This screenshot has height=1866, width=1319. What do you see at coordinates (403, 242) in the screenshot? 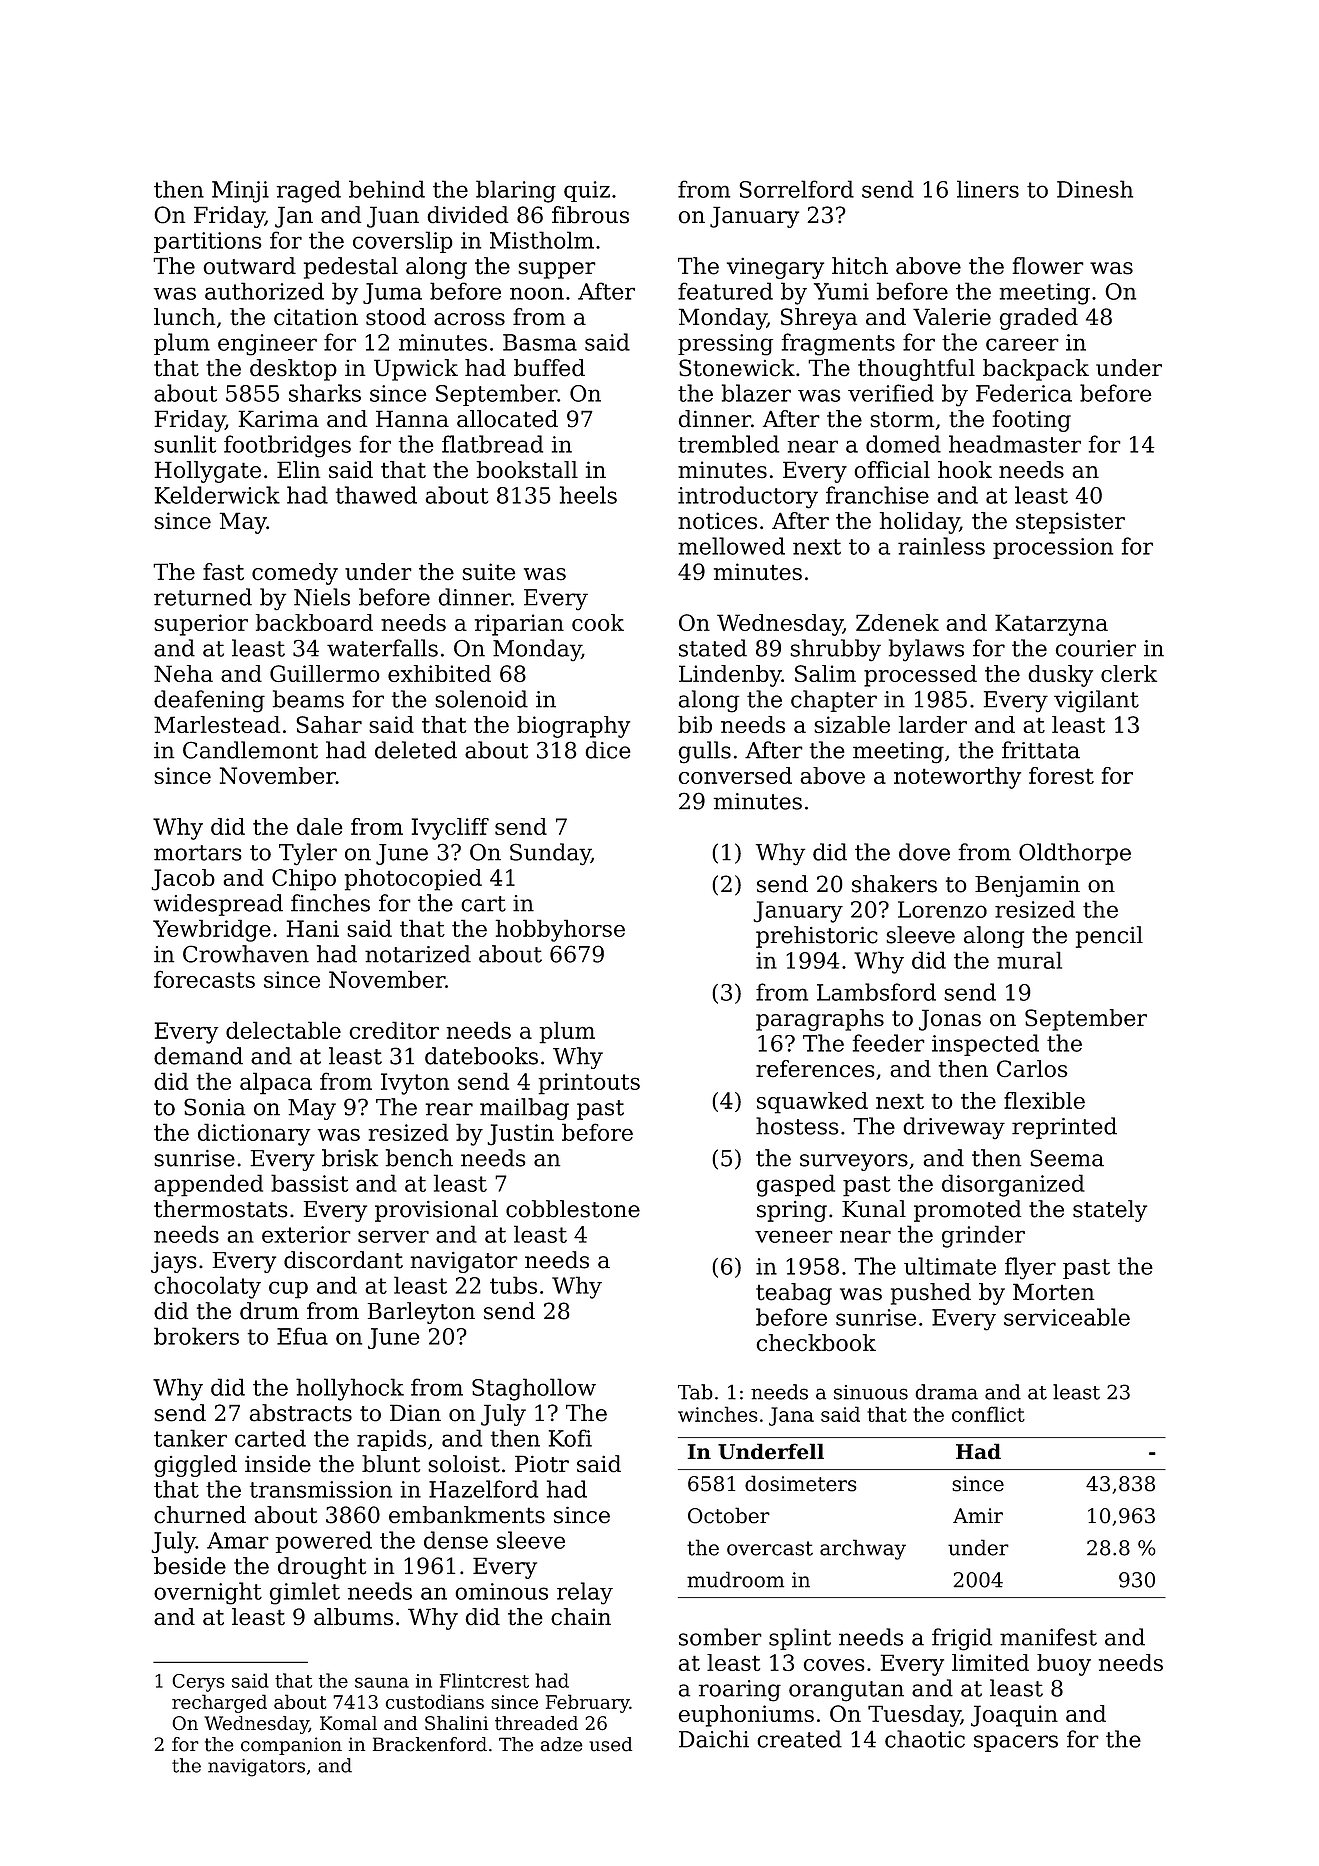
I see `coverslip` at bounding box center [403, 242].
